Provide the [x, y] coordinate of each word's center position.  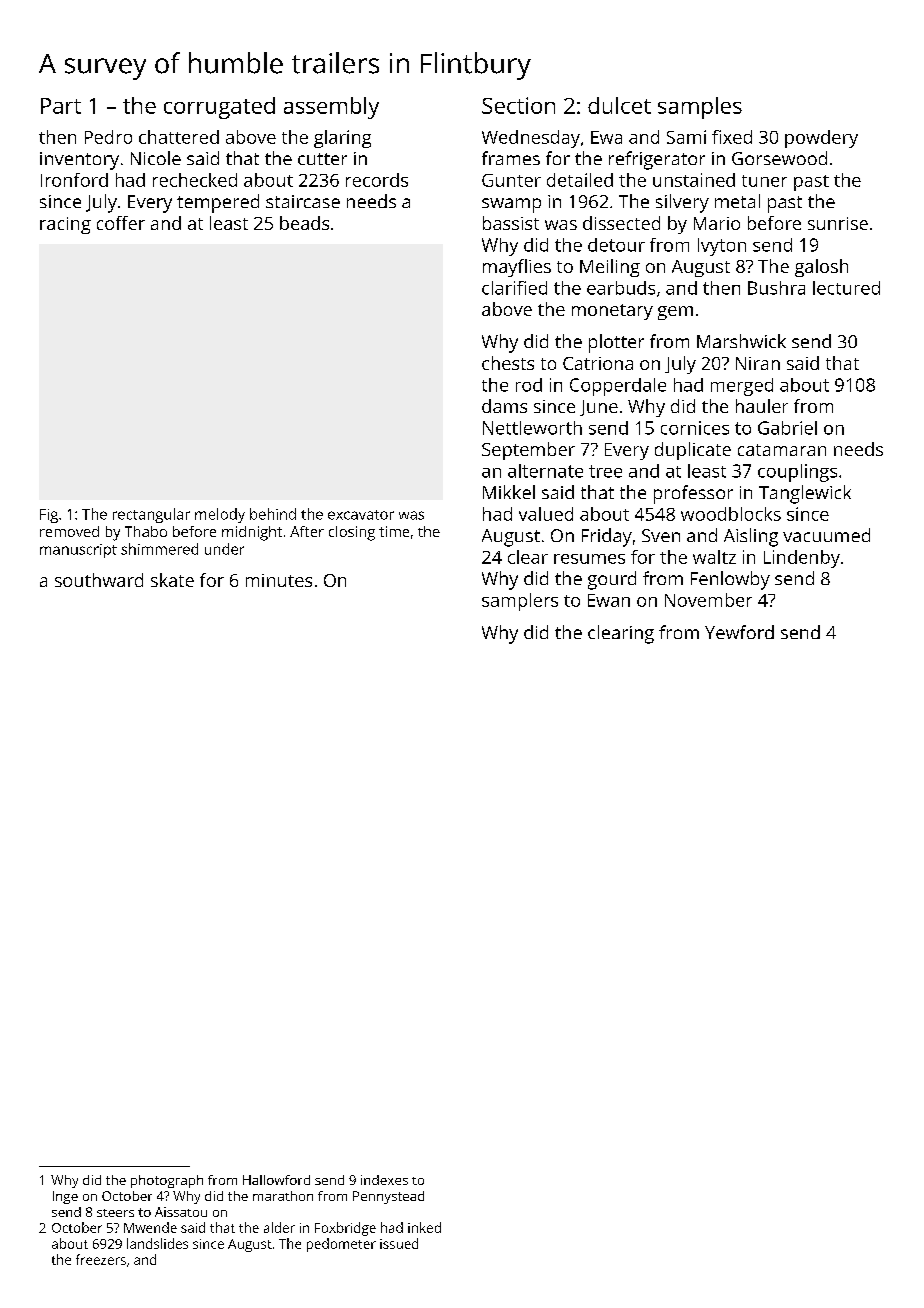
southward [99, 580]
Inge [65, 1197]
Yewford [739, 632]
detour [616, 245]
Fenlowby [730, 580]
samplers [520, 602]
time [394, 531]
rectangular [151, 515]
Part [61, 106]
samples [700, 108]
